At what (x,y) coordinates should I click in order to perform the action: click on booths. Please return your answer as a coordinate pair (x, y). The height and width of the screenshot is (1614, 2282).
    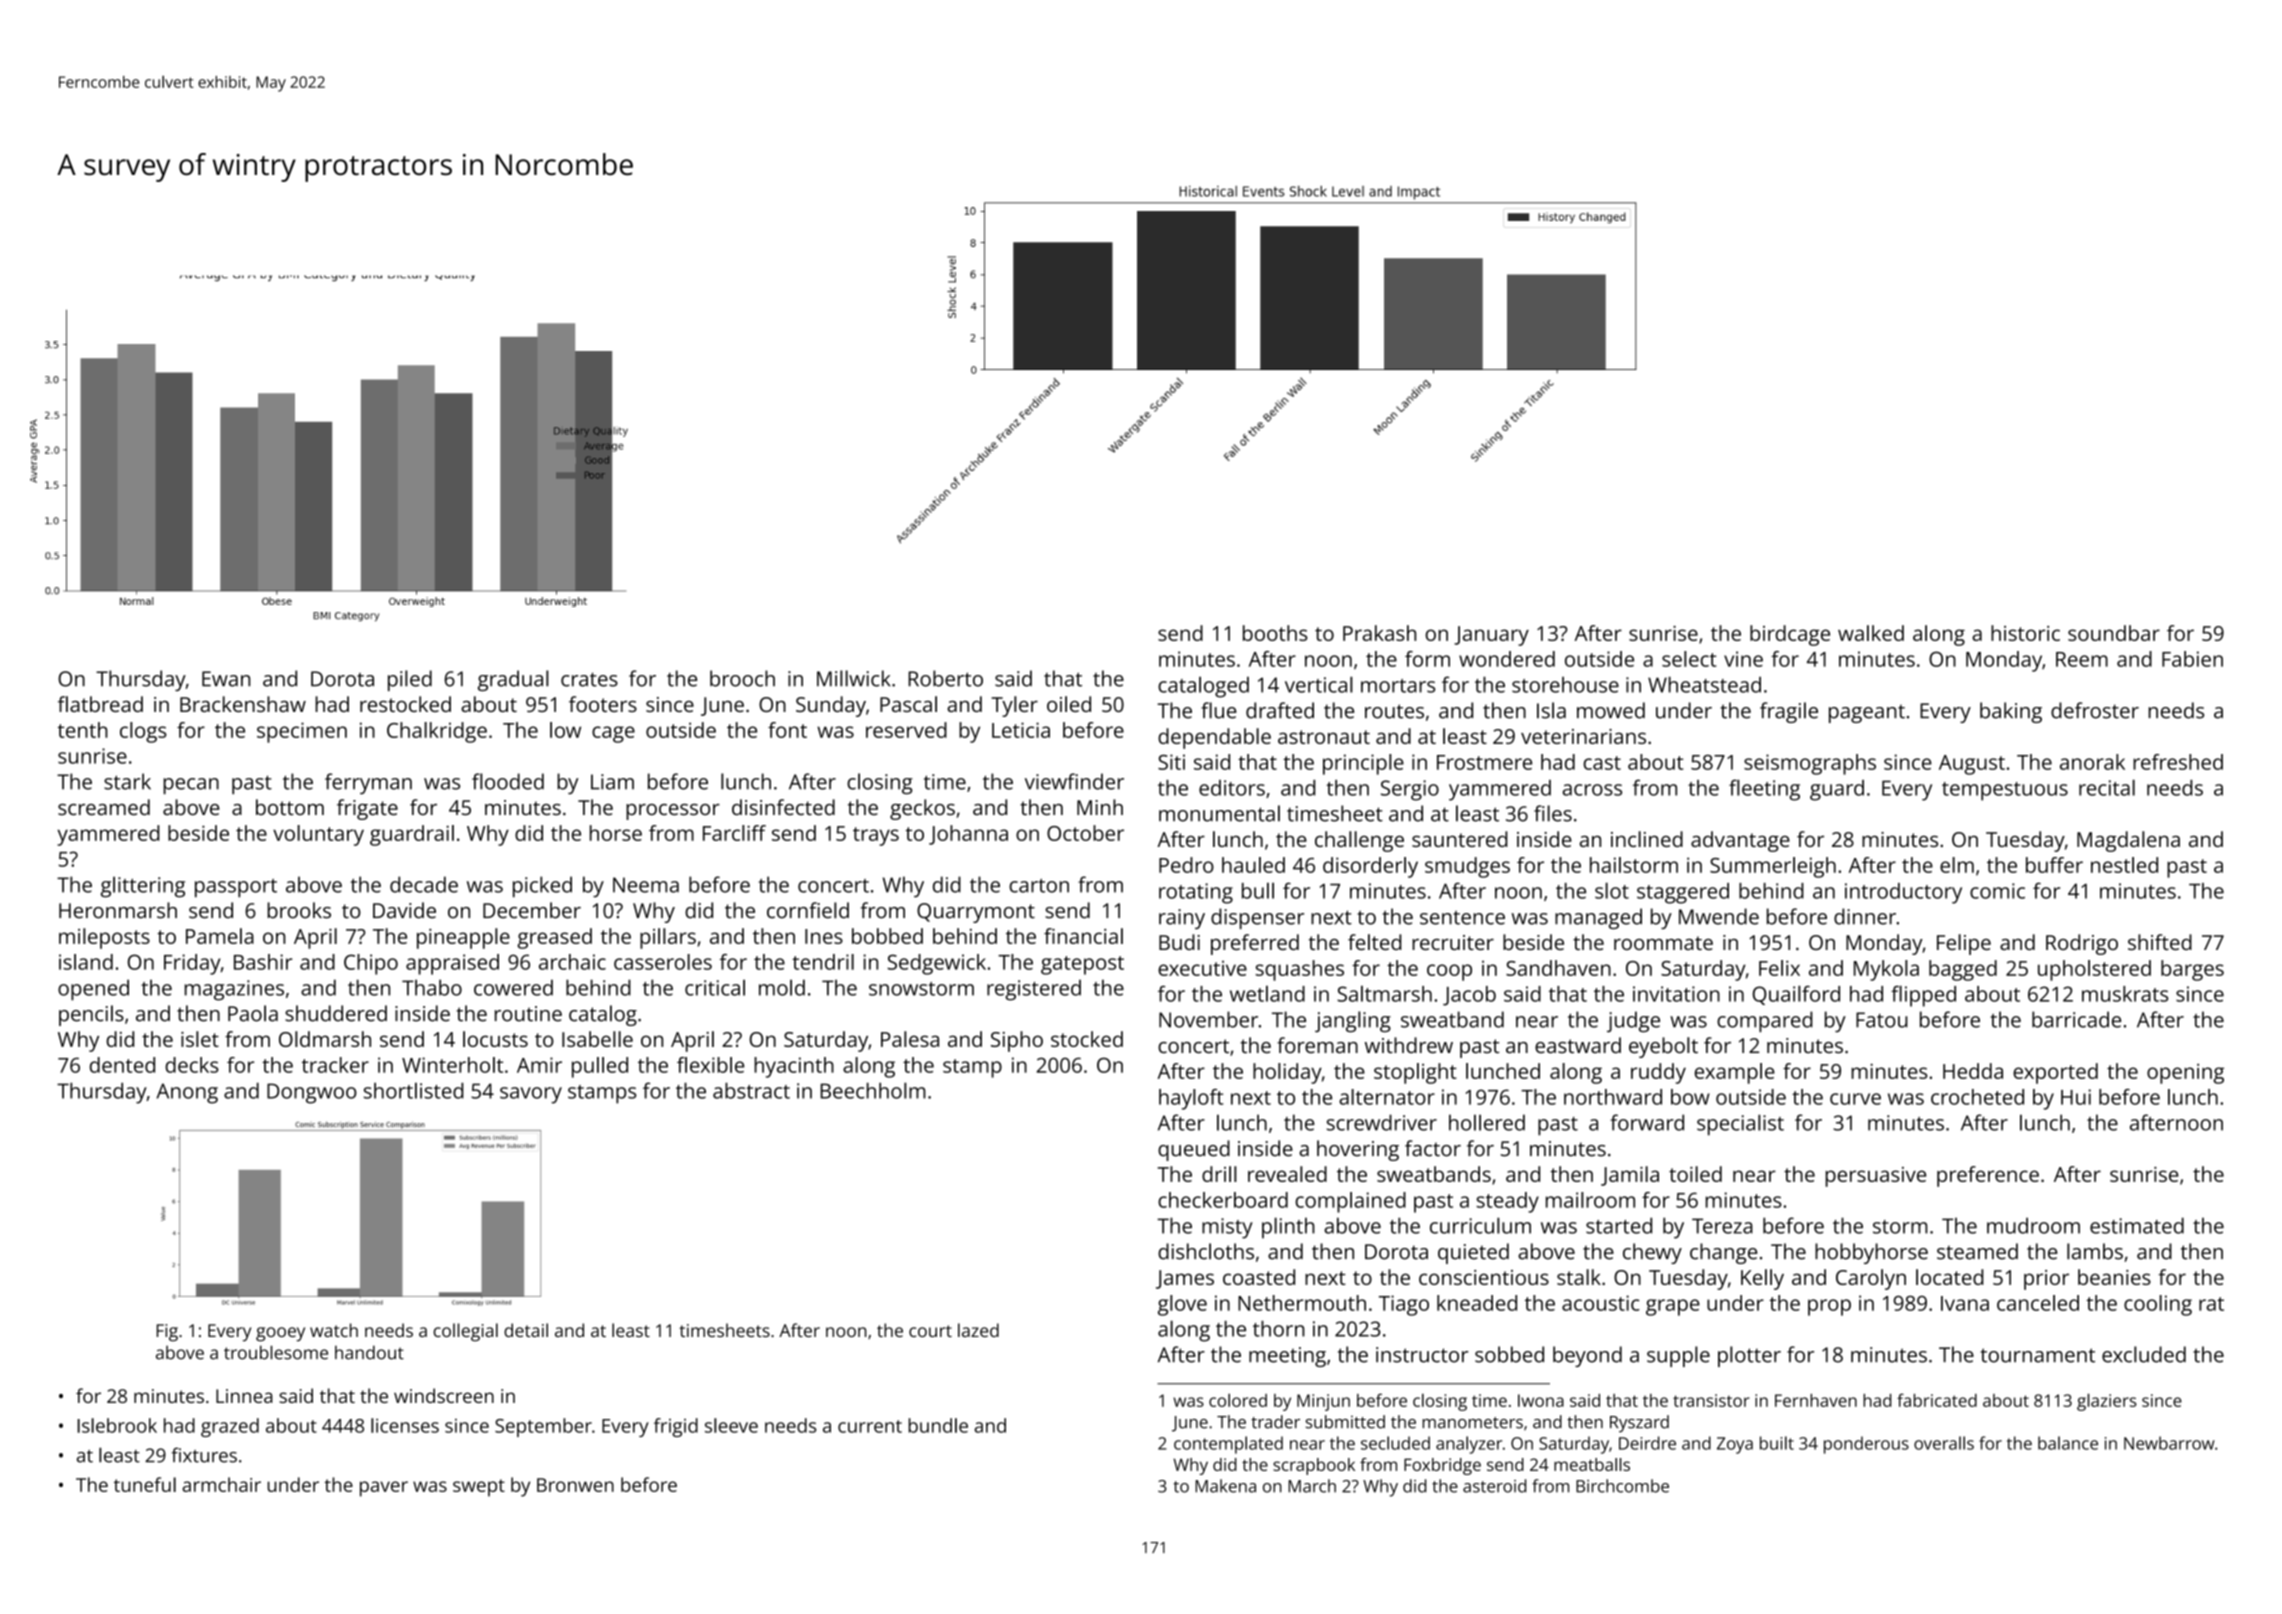
    Looking at the image, I should click on (1275, 633).
